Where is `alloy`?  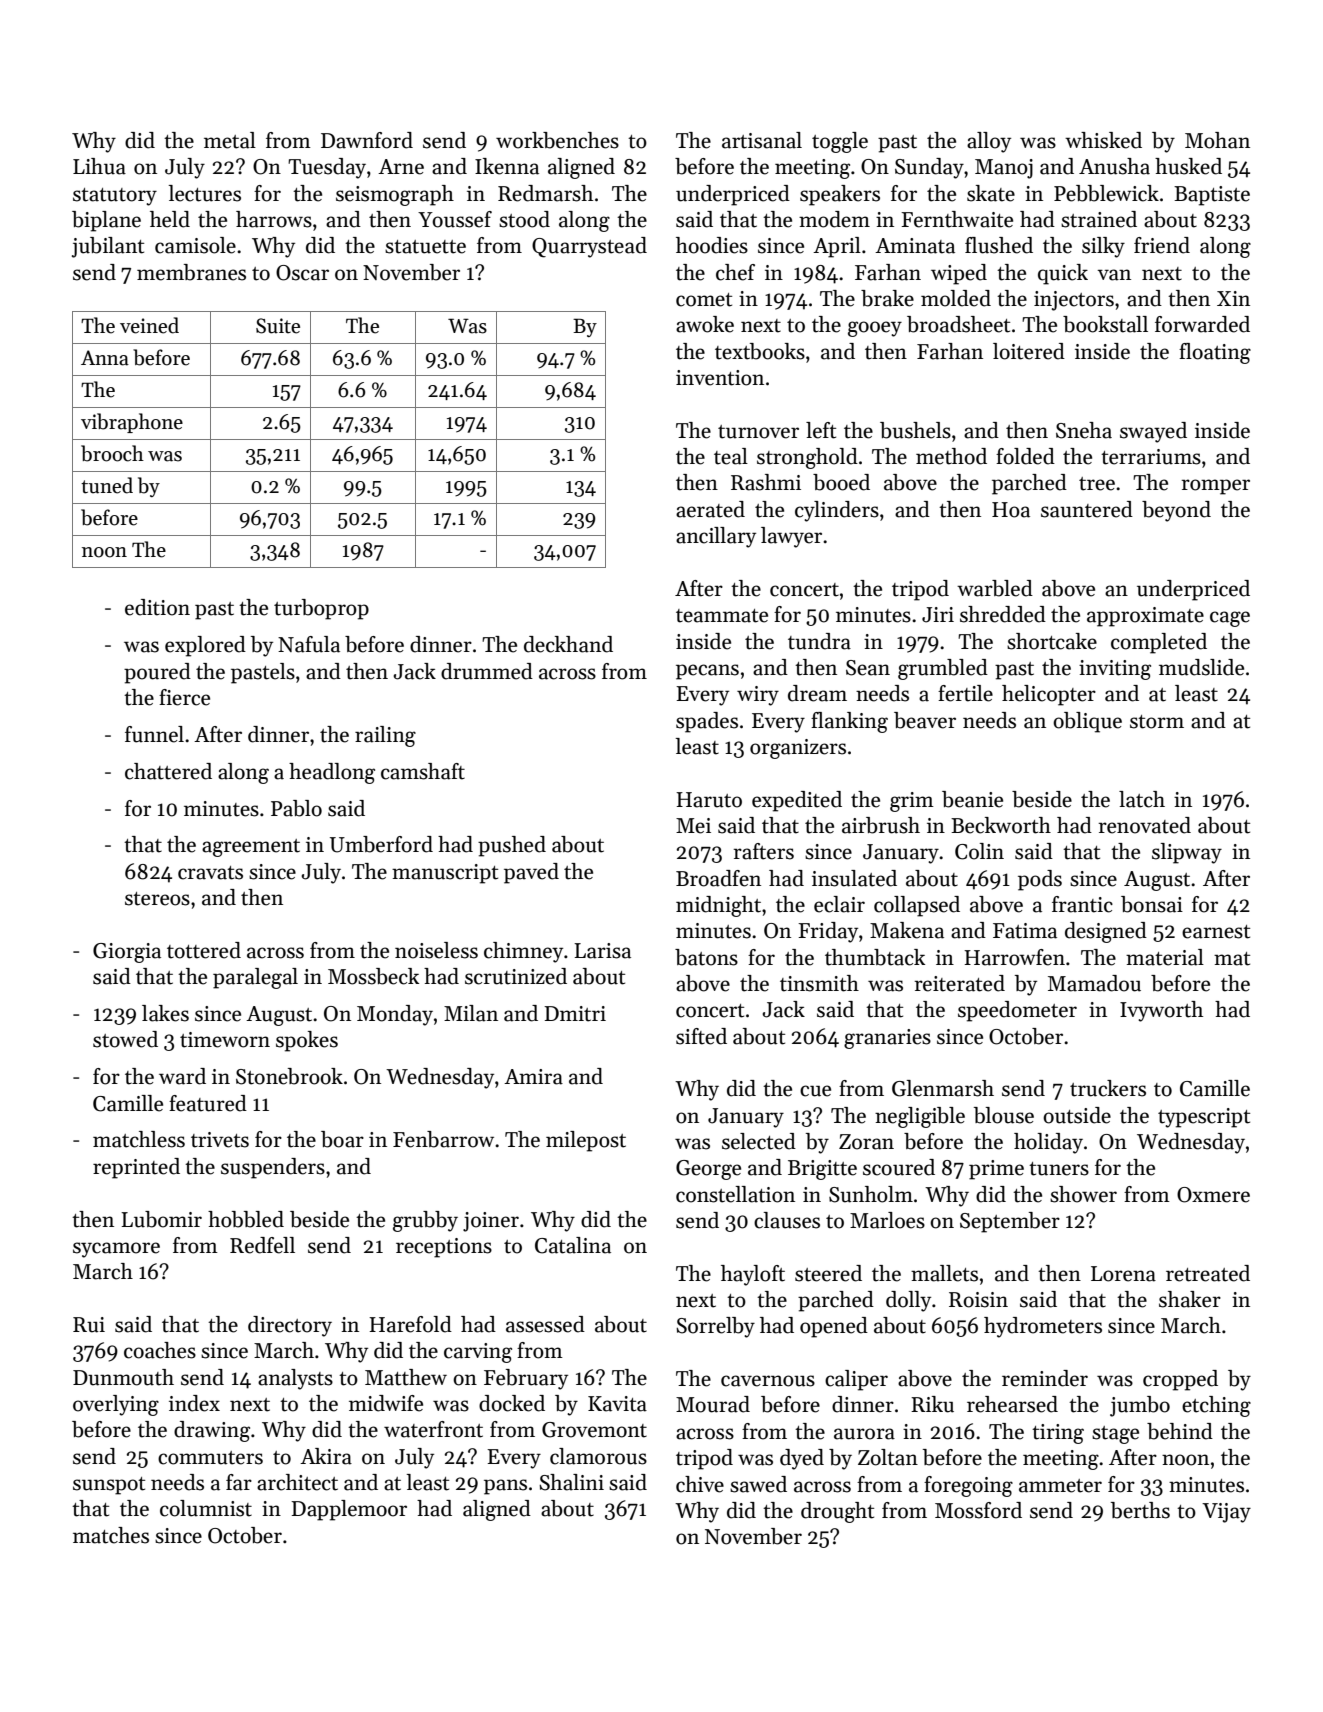 alloy is located at coordinates (989, 142).
